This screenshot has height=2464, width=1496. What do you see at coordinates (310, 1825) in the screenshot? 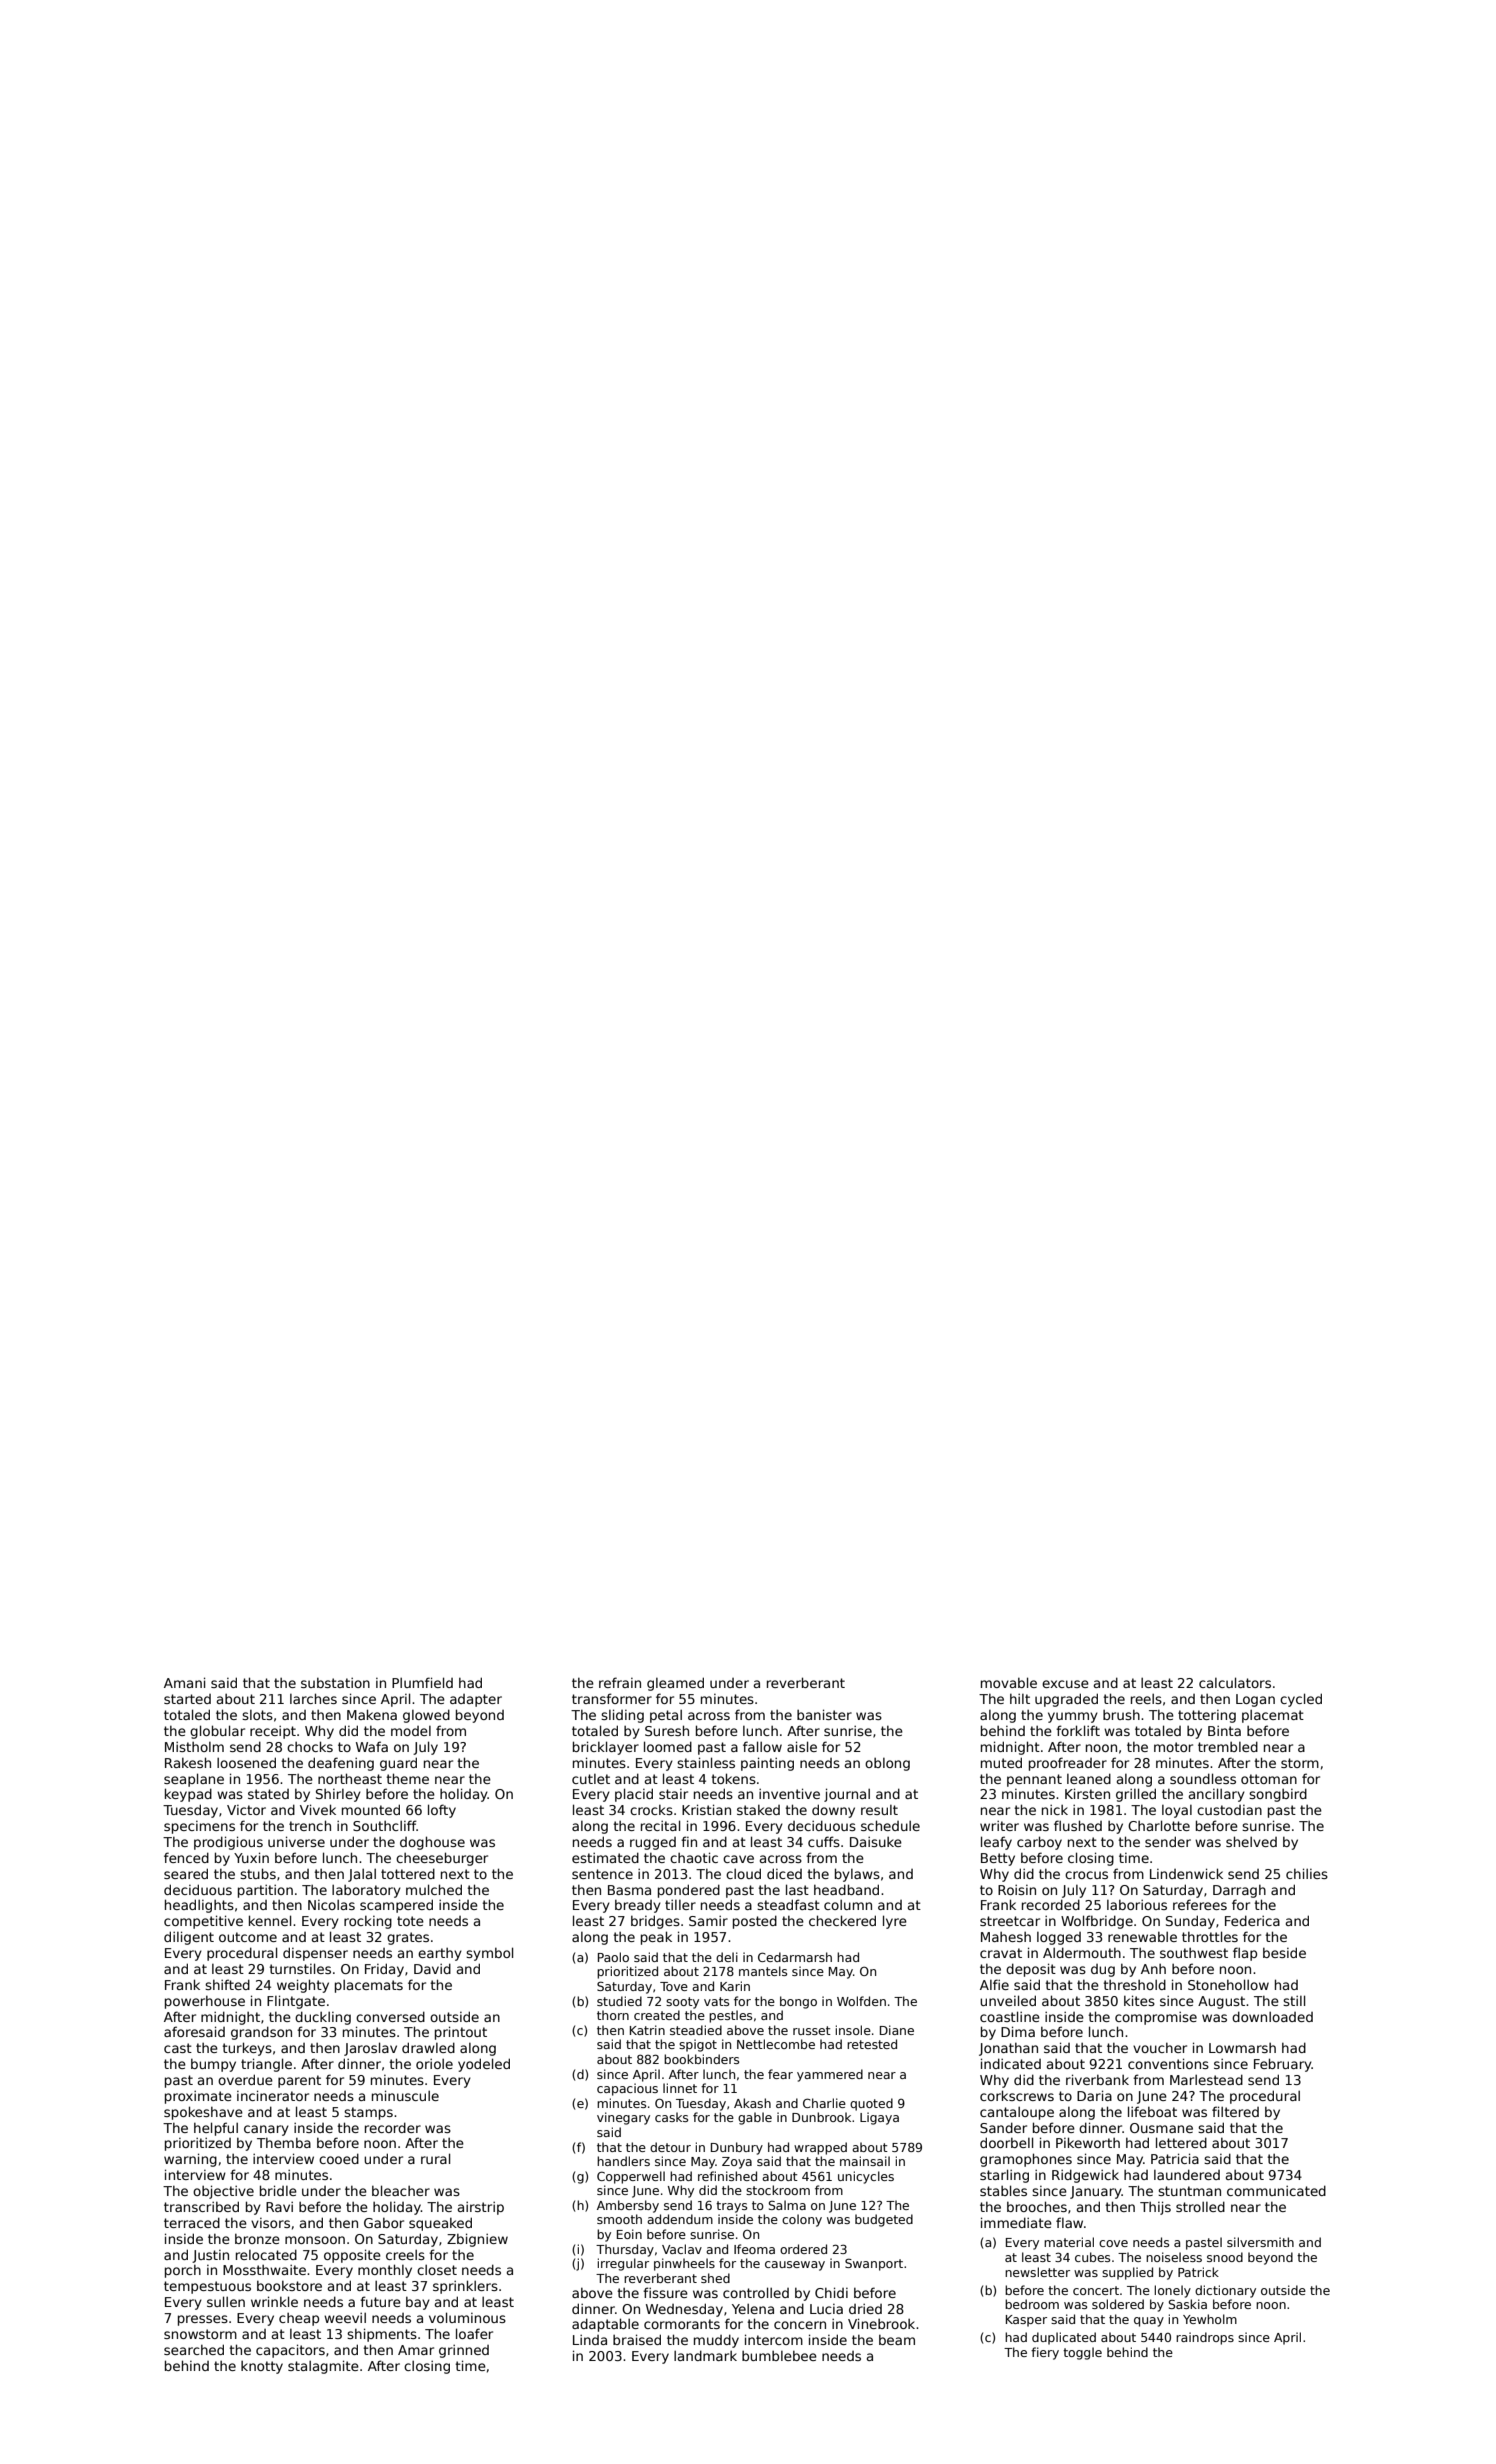
I see `trench` at bounding box center [310, 1825].
